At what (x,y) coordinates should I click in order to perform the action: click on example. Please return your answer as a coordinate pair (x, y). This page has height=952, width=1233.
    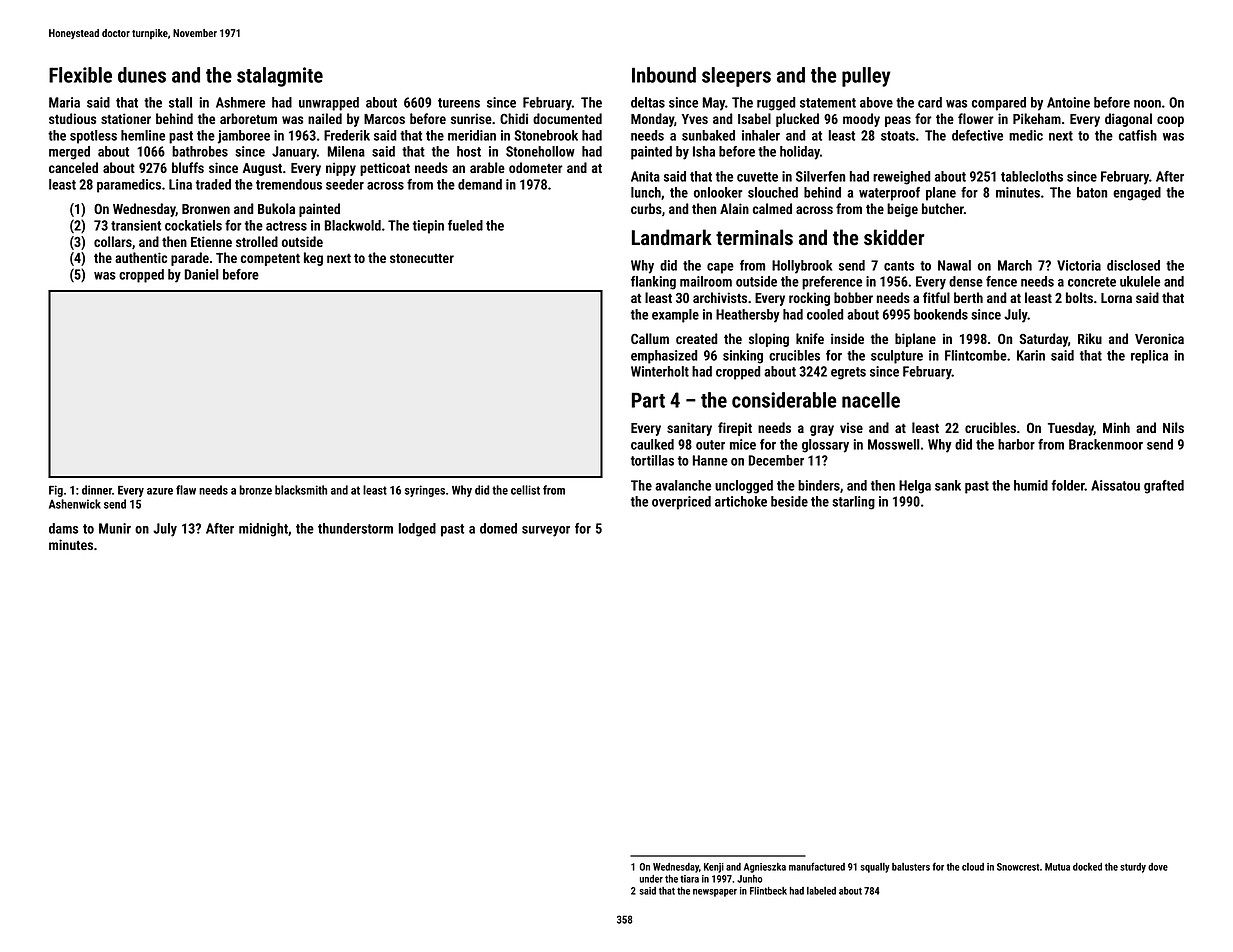
    Looking at the image, I should click on (675, 316).
